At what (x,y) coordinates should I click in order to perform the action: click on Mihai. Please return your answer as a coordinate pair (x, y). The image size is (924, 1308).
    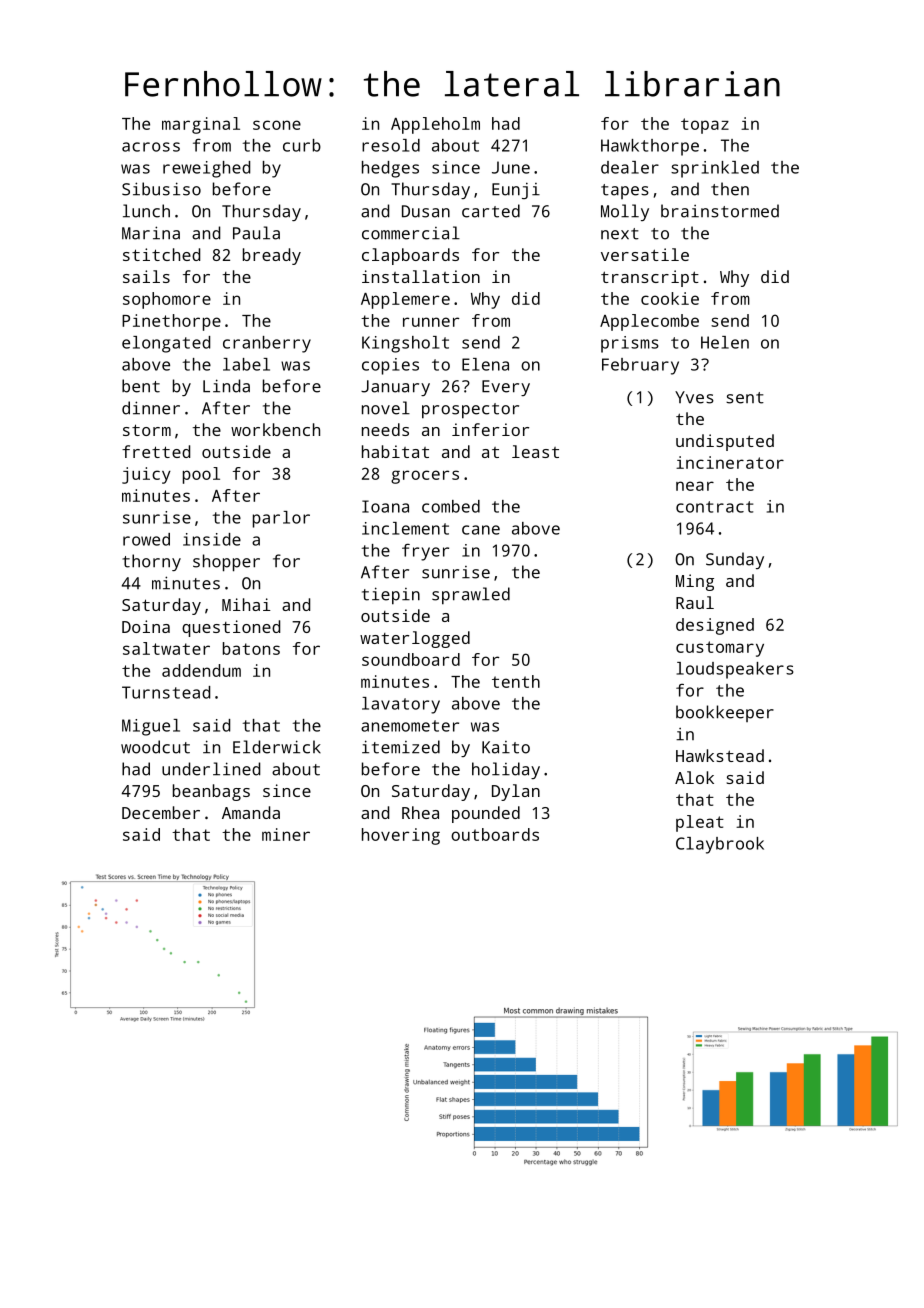
    Looking at the image, I should click on (246, 604).
